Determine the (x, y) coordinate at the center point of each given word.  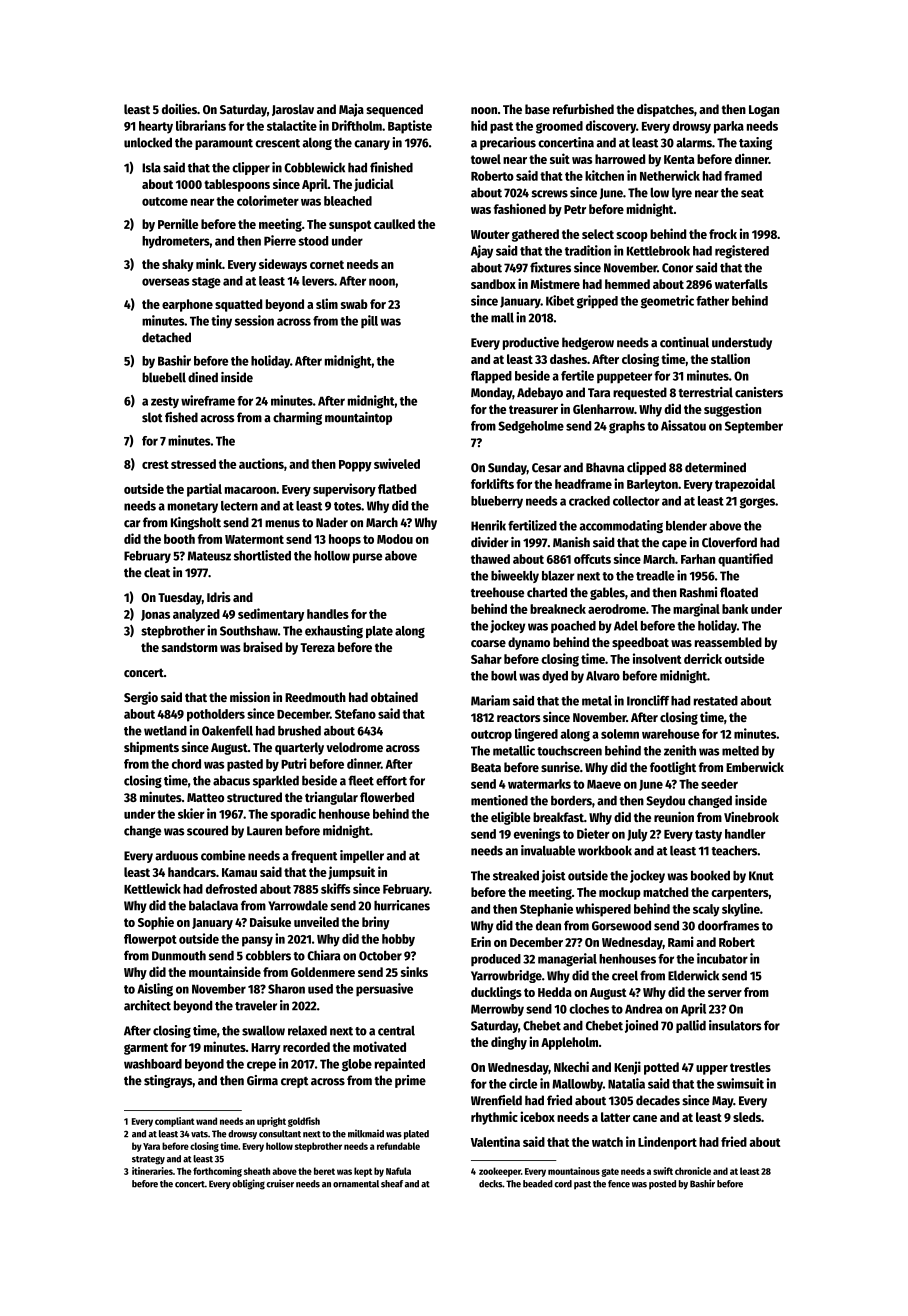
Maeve (604, 784)
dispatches (665, 110)
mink (209, 263)
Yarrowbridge (506, 976)
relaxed (307, 1030)
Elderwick (693, 975)
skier (191, 813)
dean (548, 925)
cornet (327, 264)
